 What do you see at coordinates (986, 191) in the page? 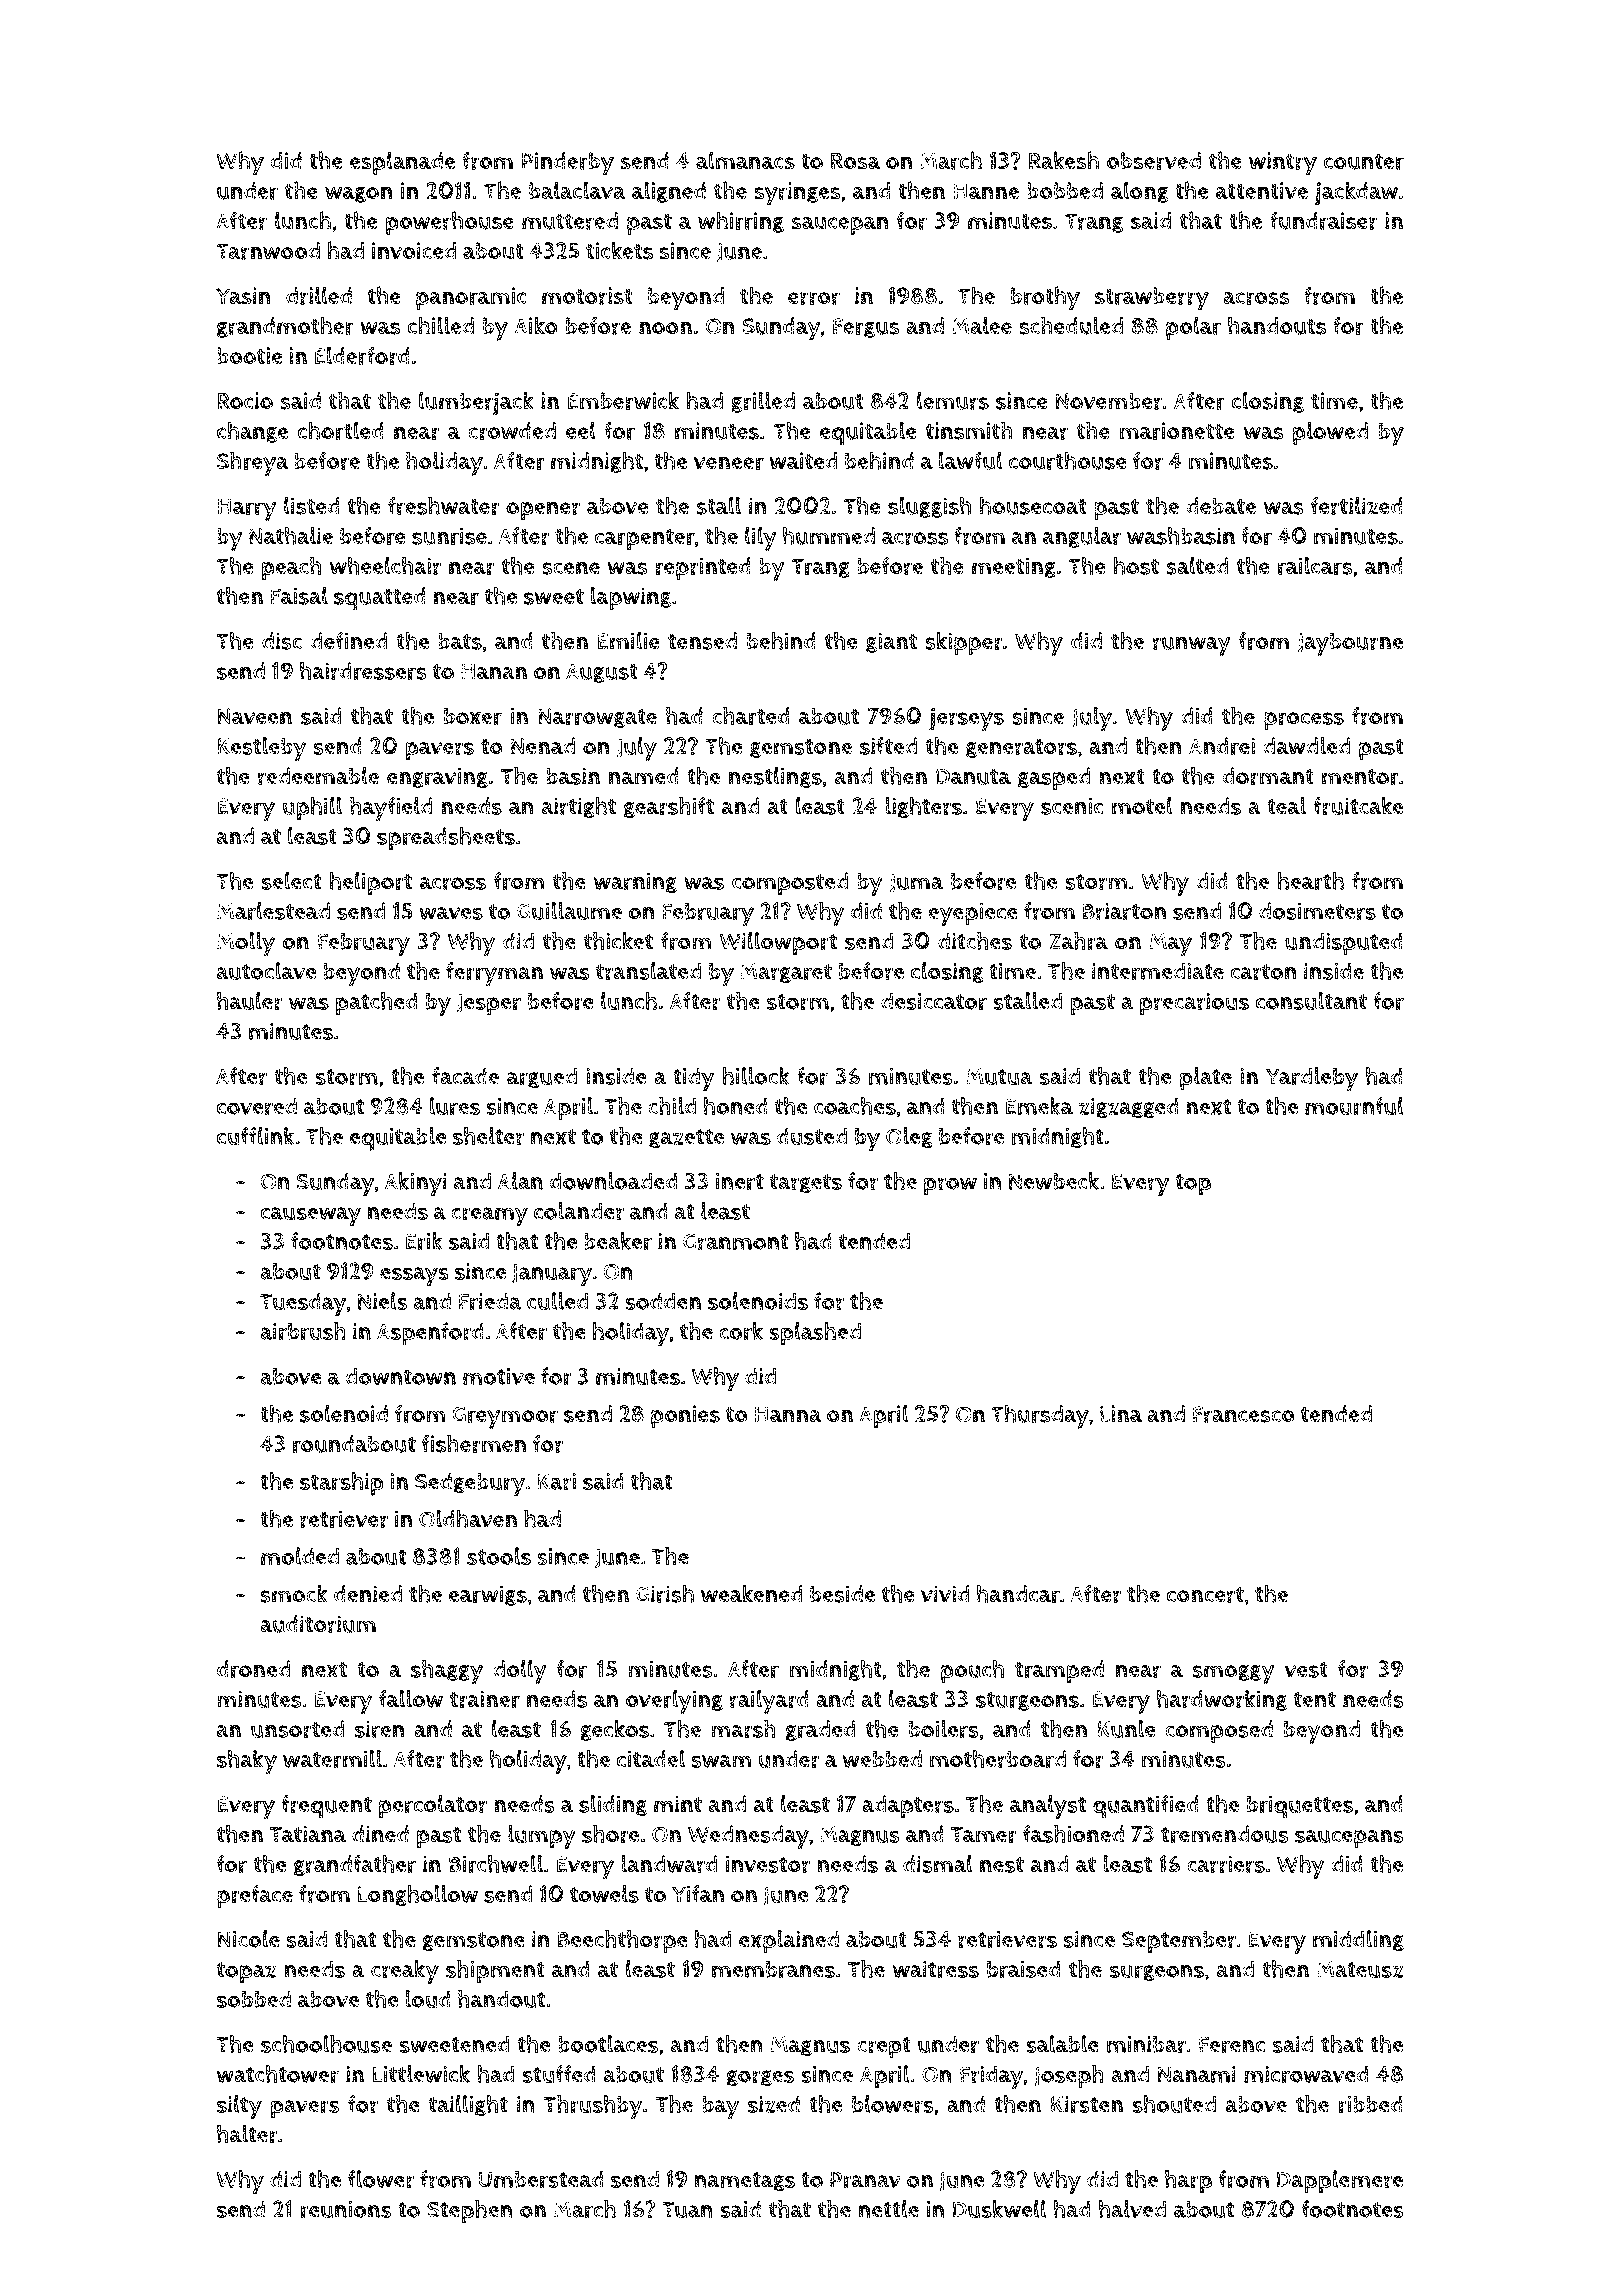
I see `Hanne` at bounding box center [986, 191].
